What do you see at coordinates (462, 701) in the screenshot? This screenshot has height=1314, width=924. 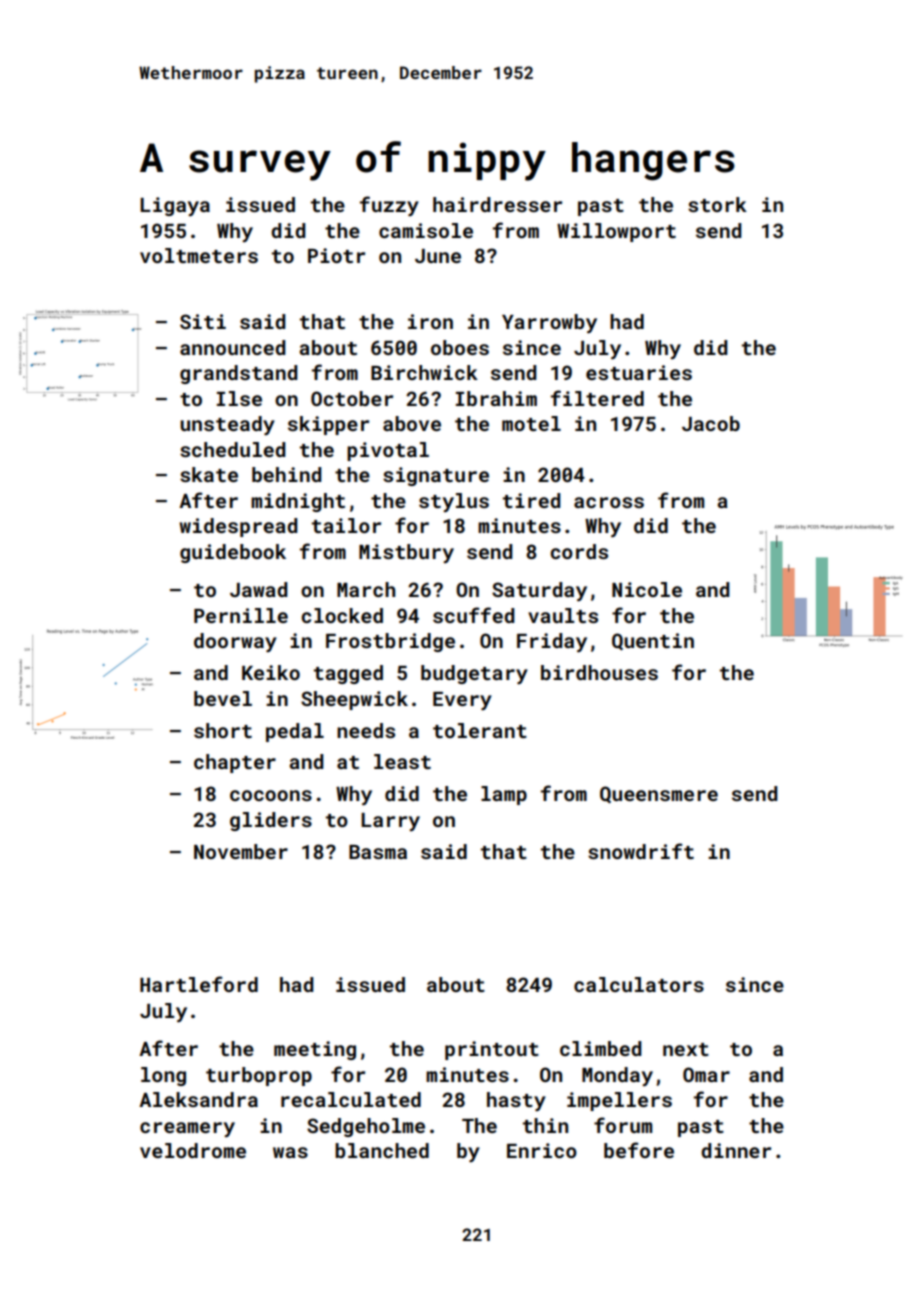 I see `Every` at bounding box center [462, 701].
